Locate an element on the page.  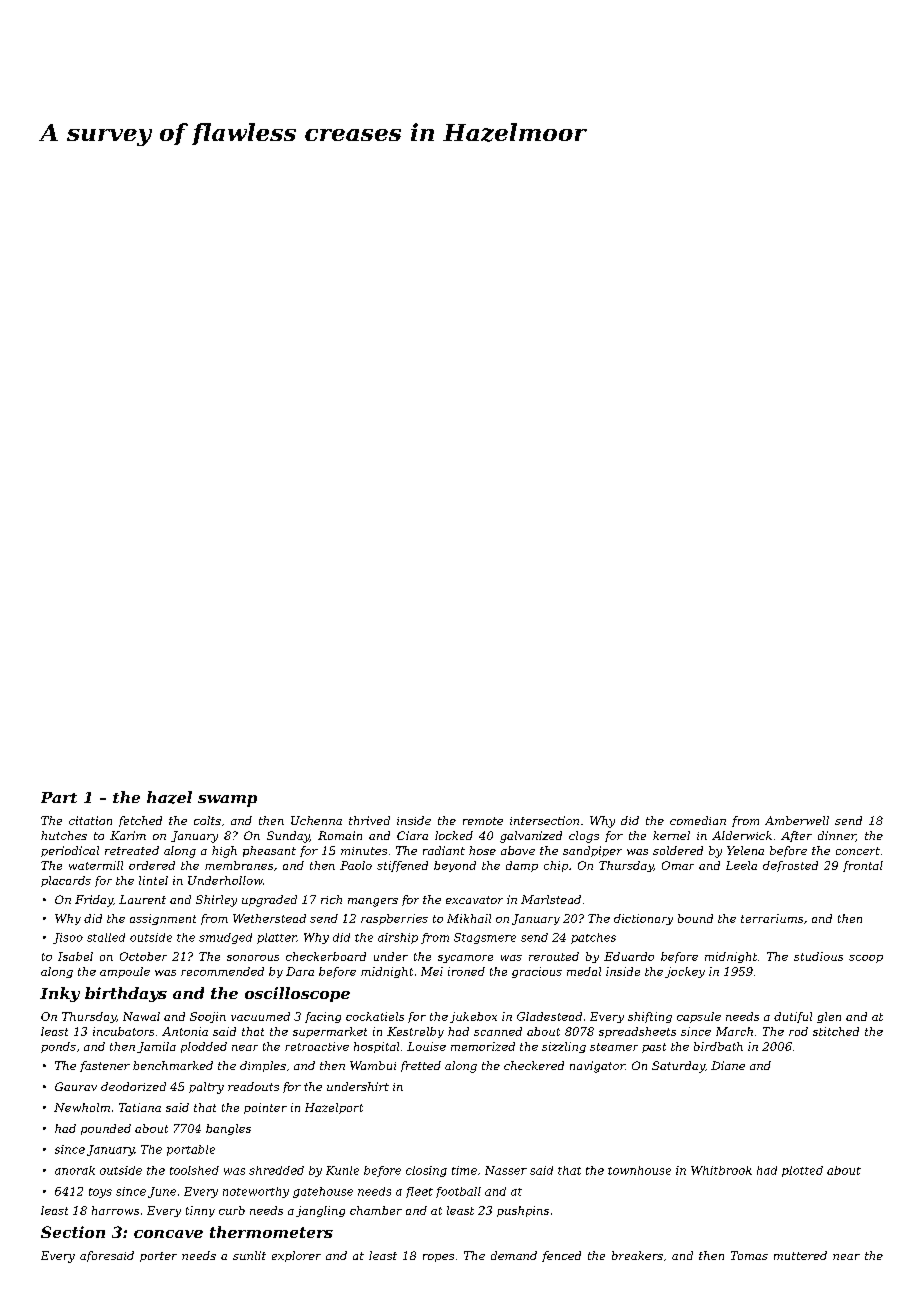
Eduardo is located at coordinates (629, 956).
